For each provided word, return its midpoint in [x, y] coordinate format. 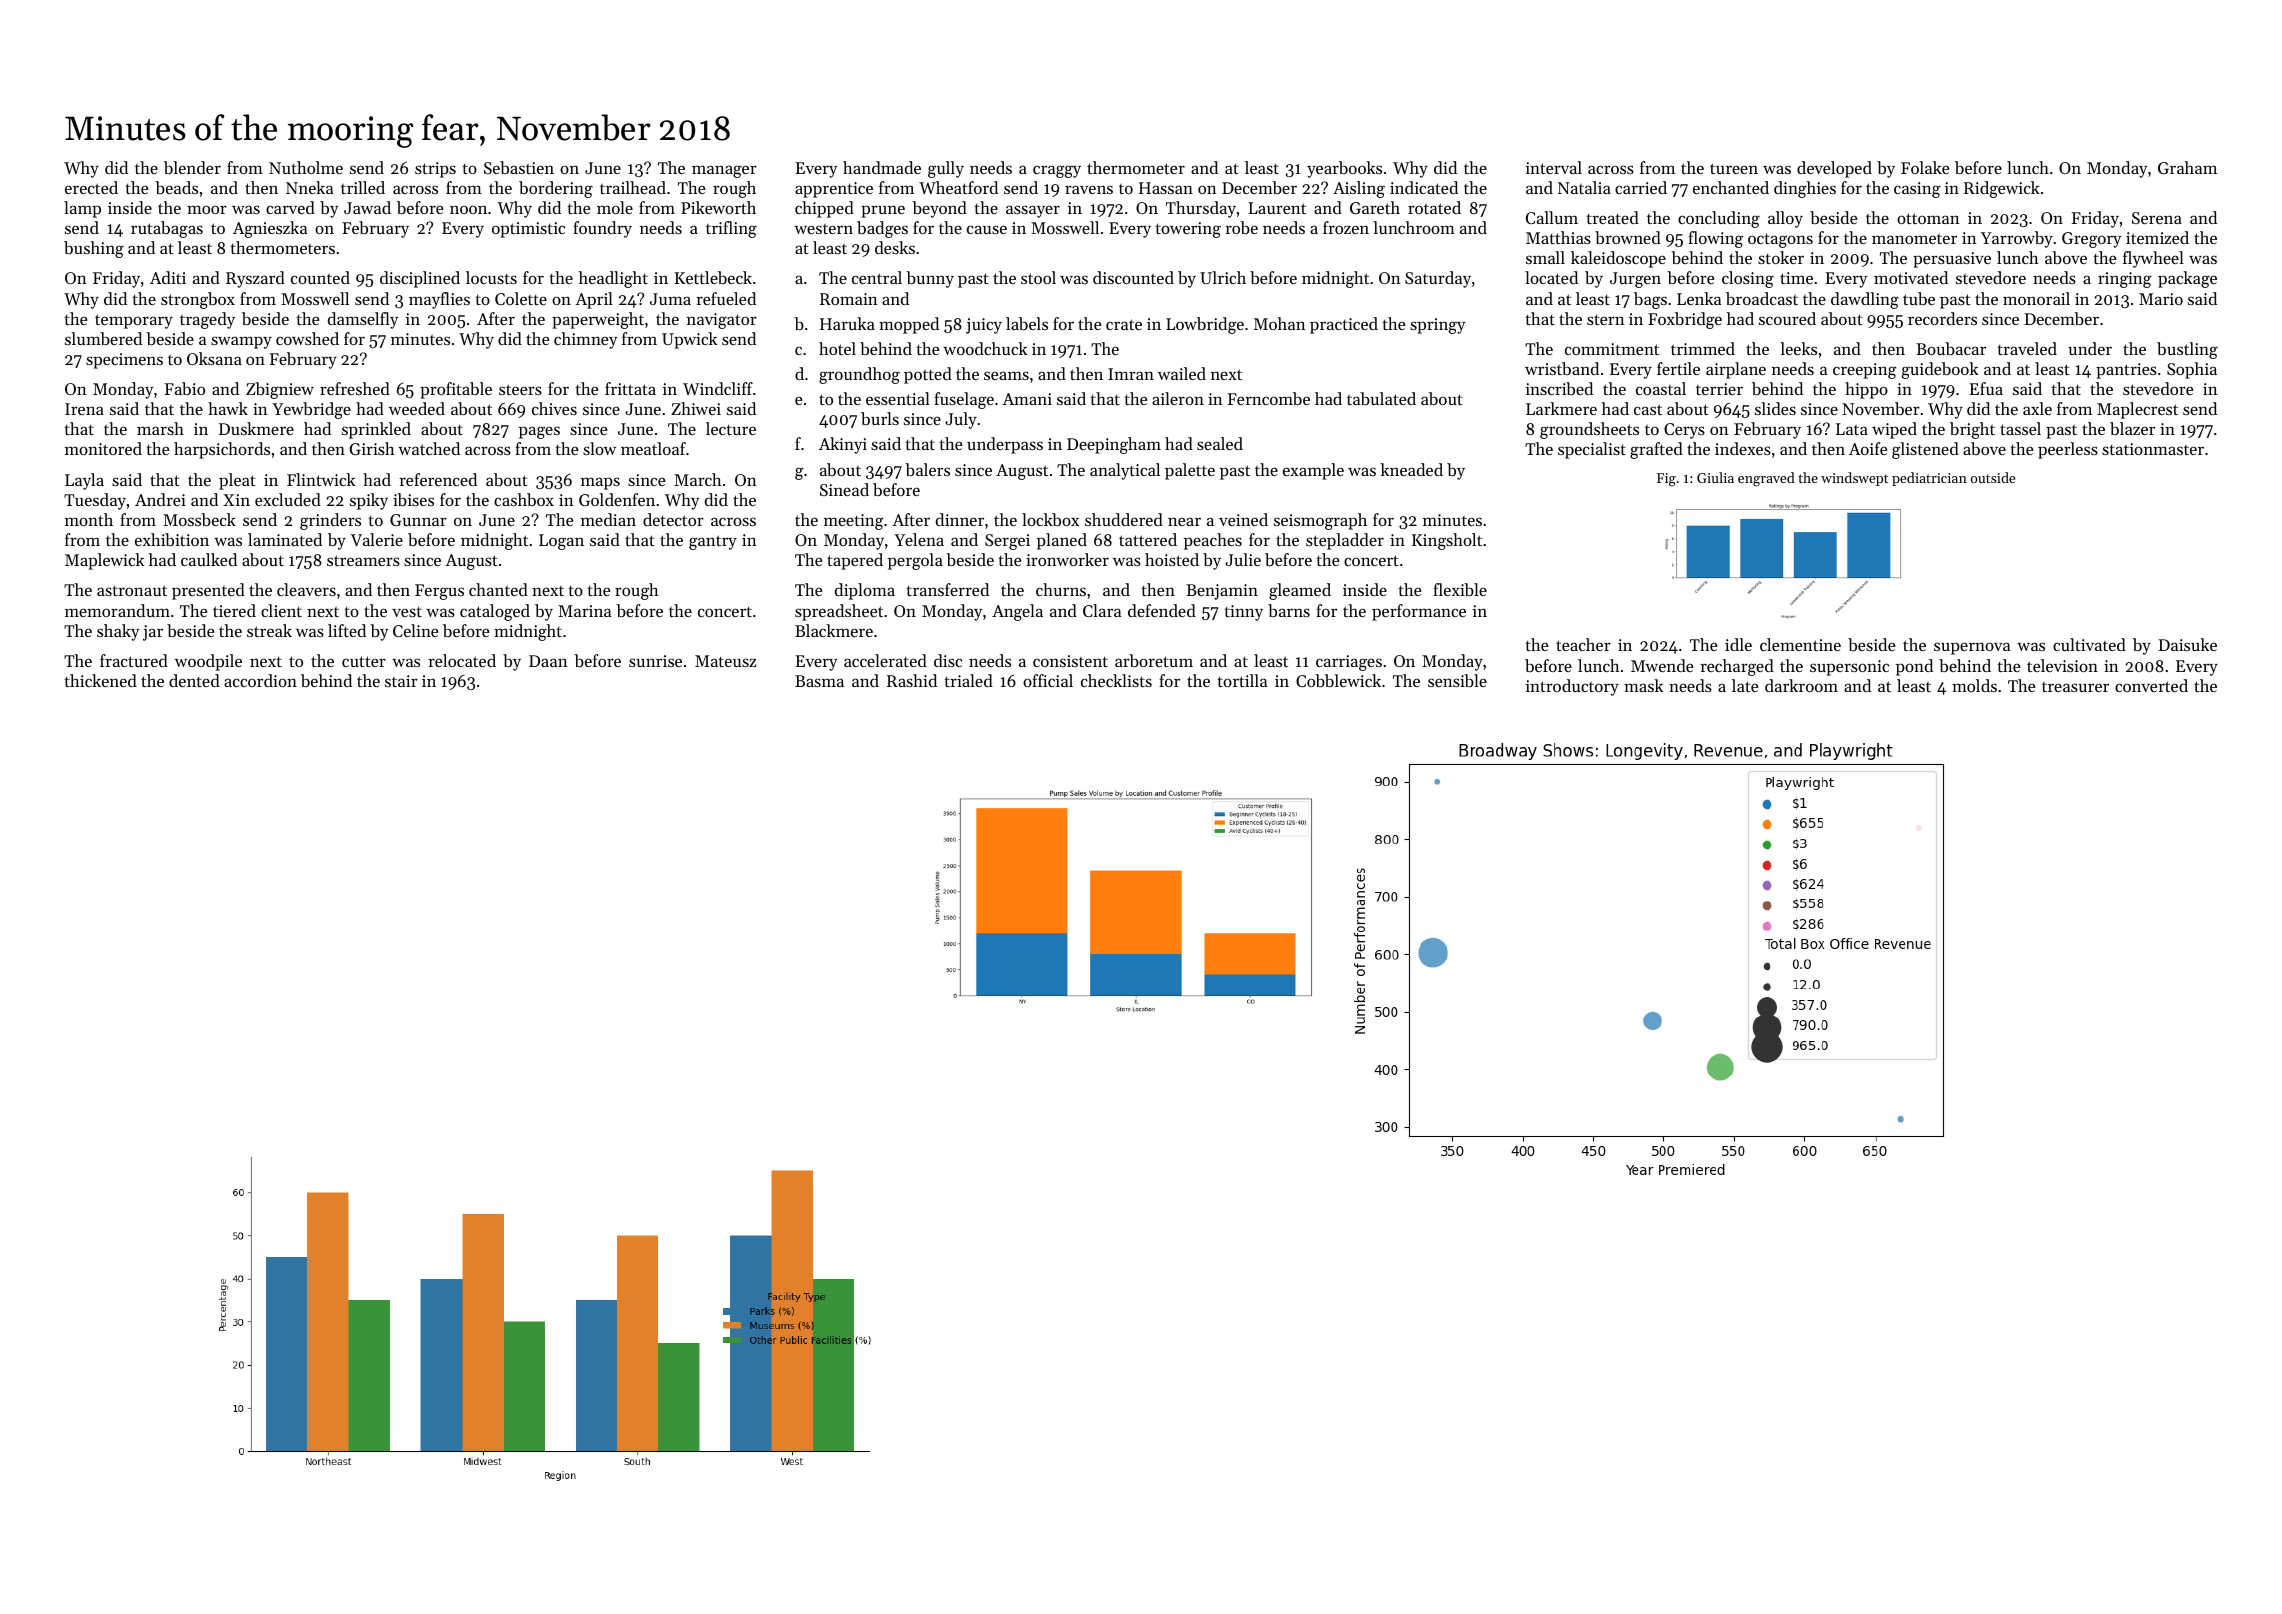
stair [401, 681]
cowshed [307, 338]
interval [1554, 167]
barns [1289, 610]
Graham [2187, 167]
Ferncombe [1268, 398]
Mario [2161, 299]
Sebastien [519, 167]
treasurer [2075, 687]
